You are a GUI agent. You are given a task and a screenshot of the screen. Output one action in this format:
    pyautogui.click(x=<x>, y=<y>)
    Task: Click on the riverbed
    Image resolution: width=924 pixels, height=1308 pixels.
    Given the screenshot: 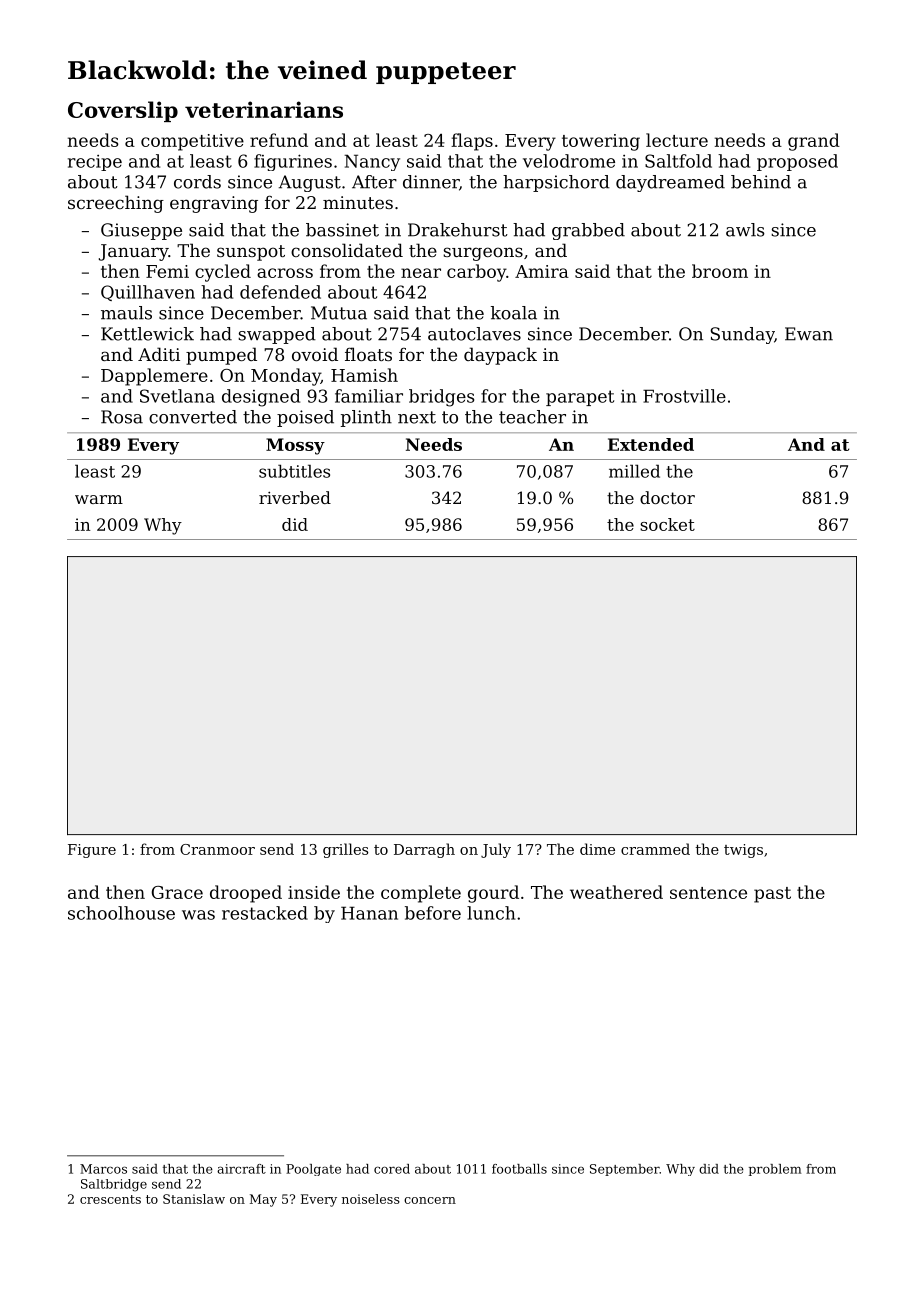 What is the action you would take?
    pyautogui.click(x=295, y=497)
